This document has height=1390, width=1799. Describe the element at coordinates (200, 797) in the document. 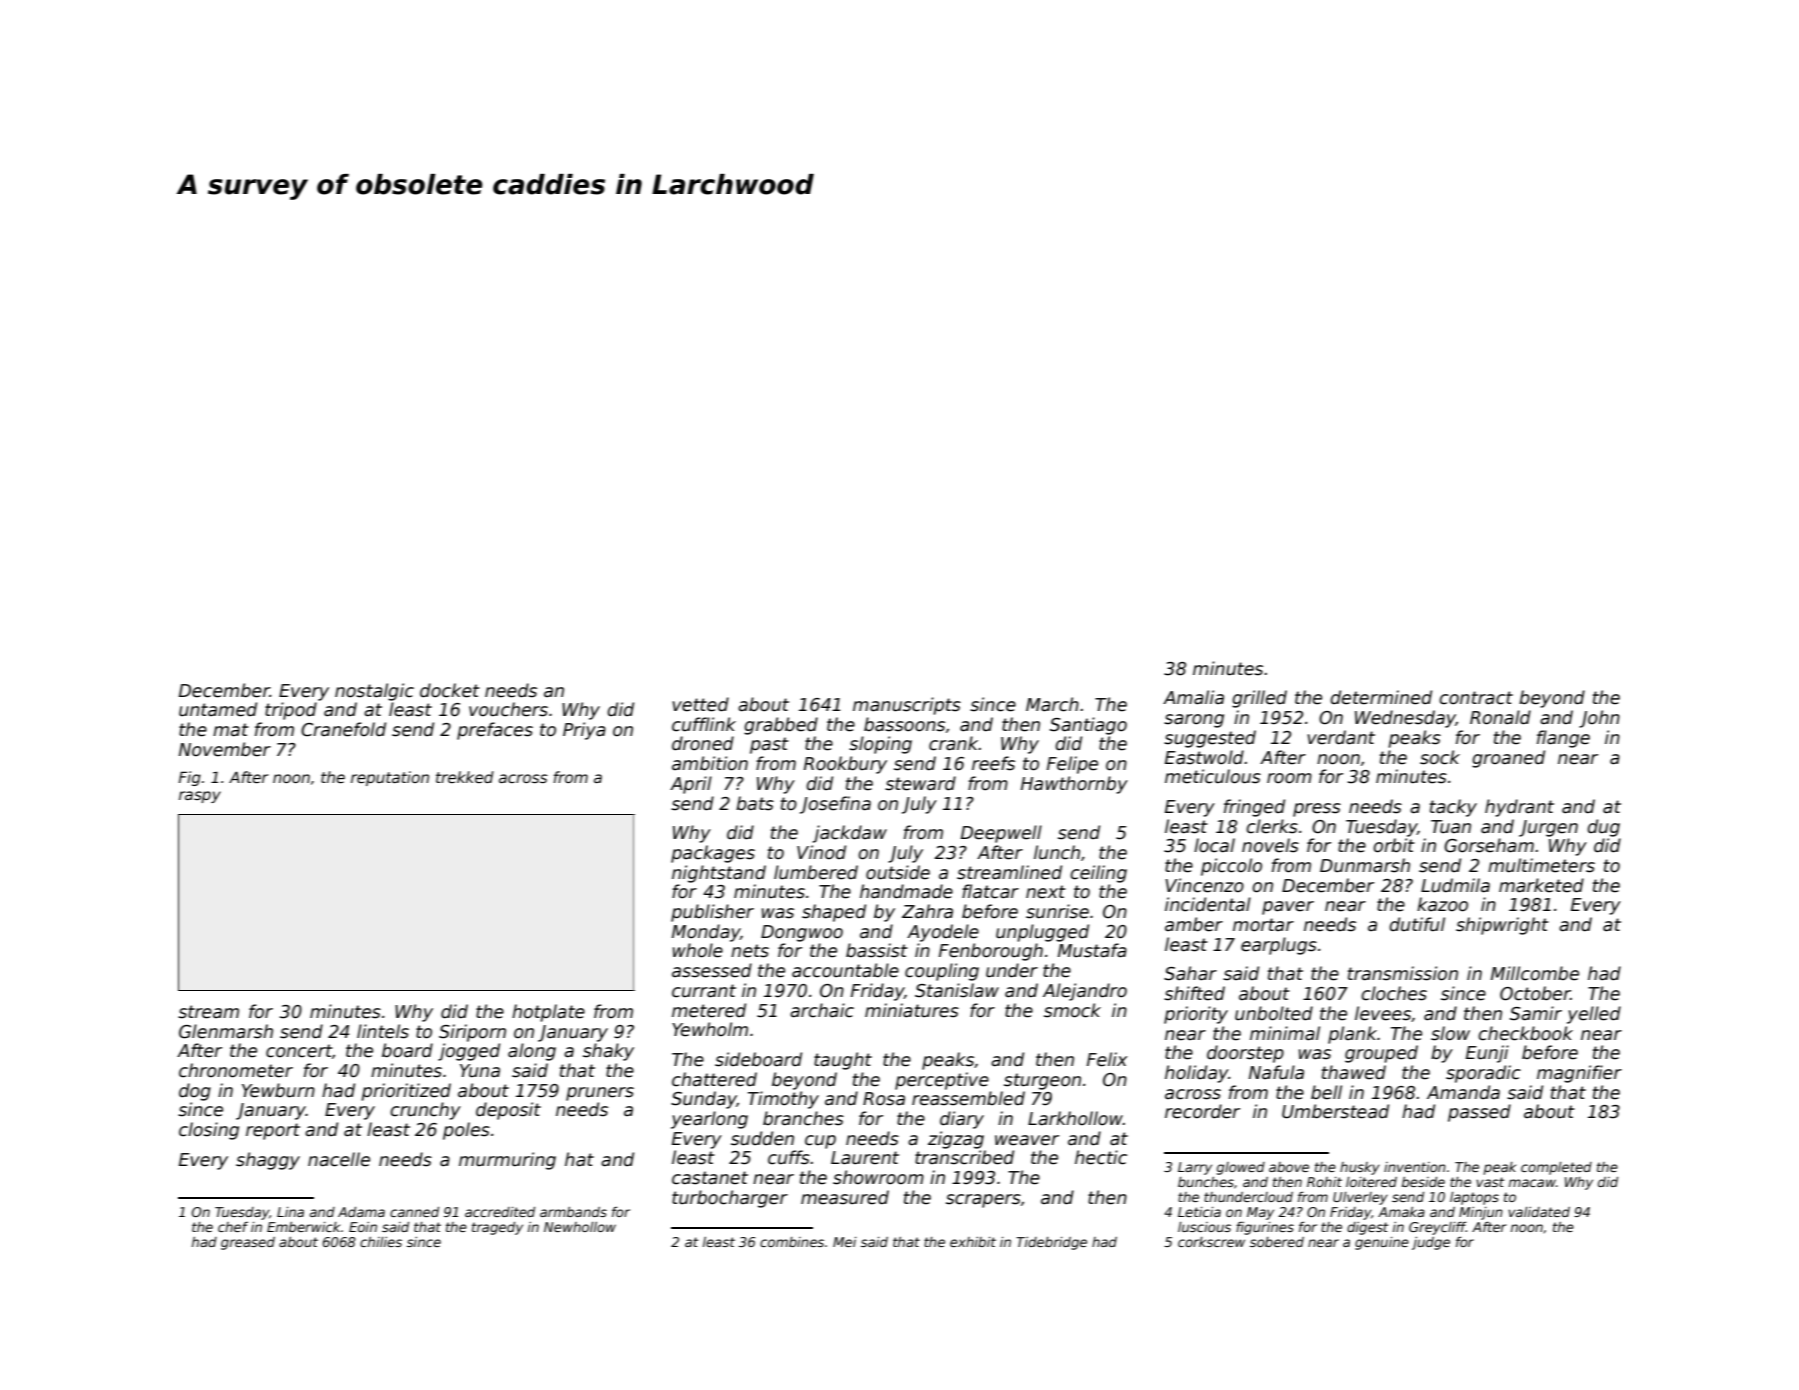

I see `raspy` at that location.
